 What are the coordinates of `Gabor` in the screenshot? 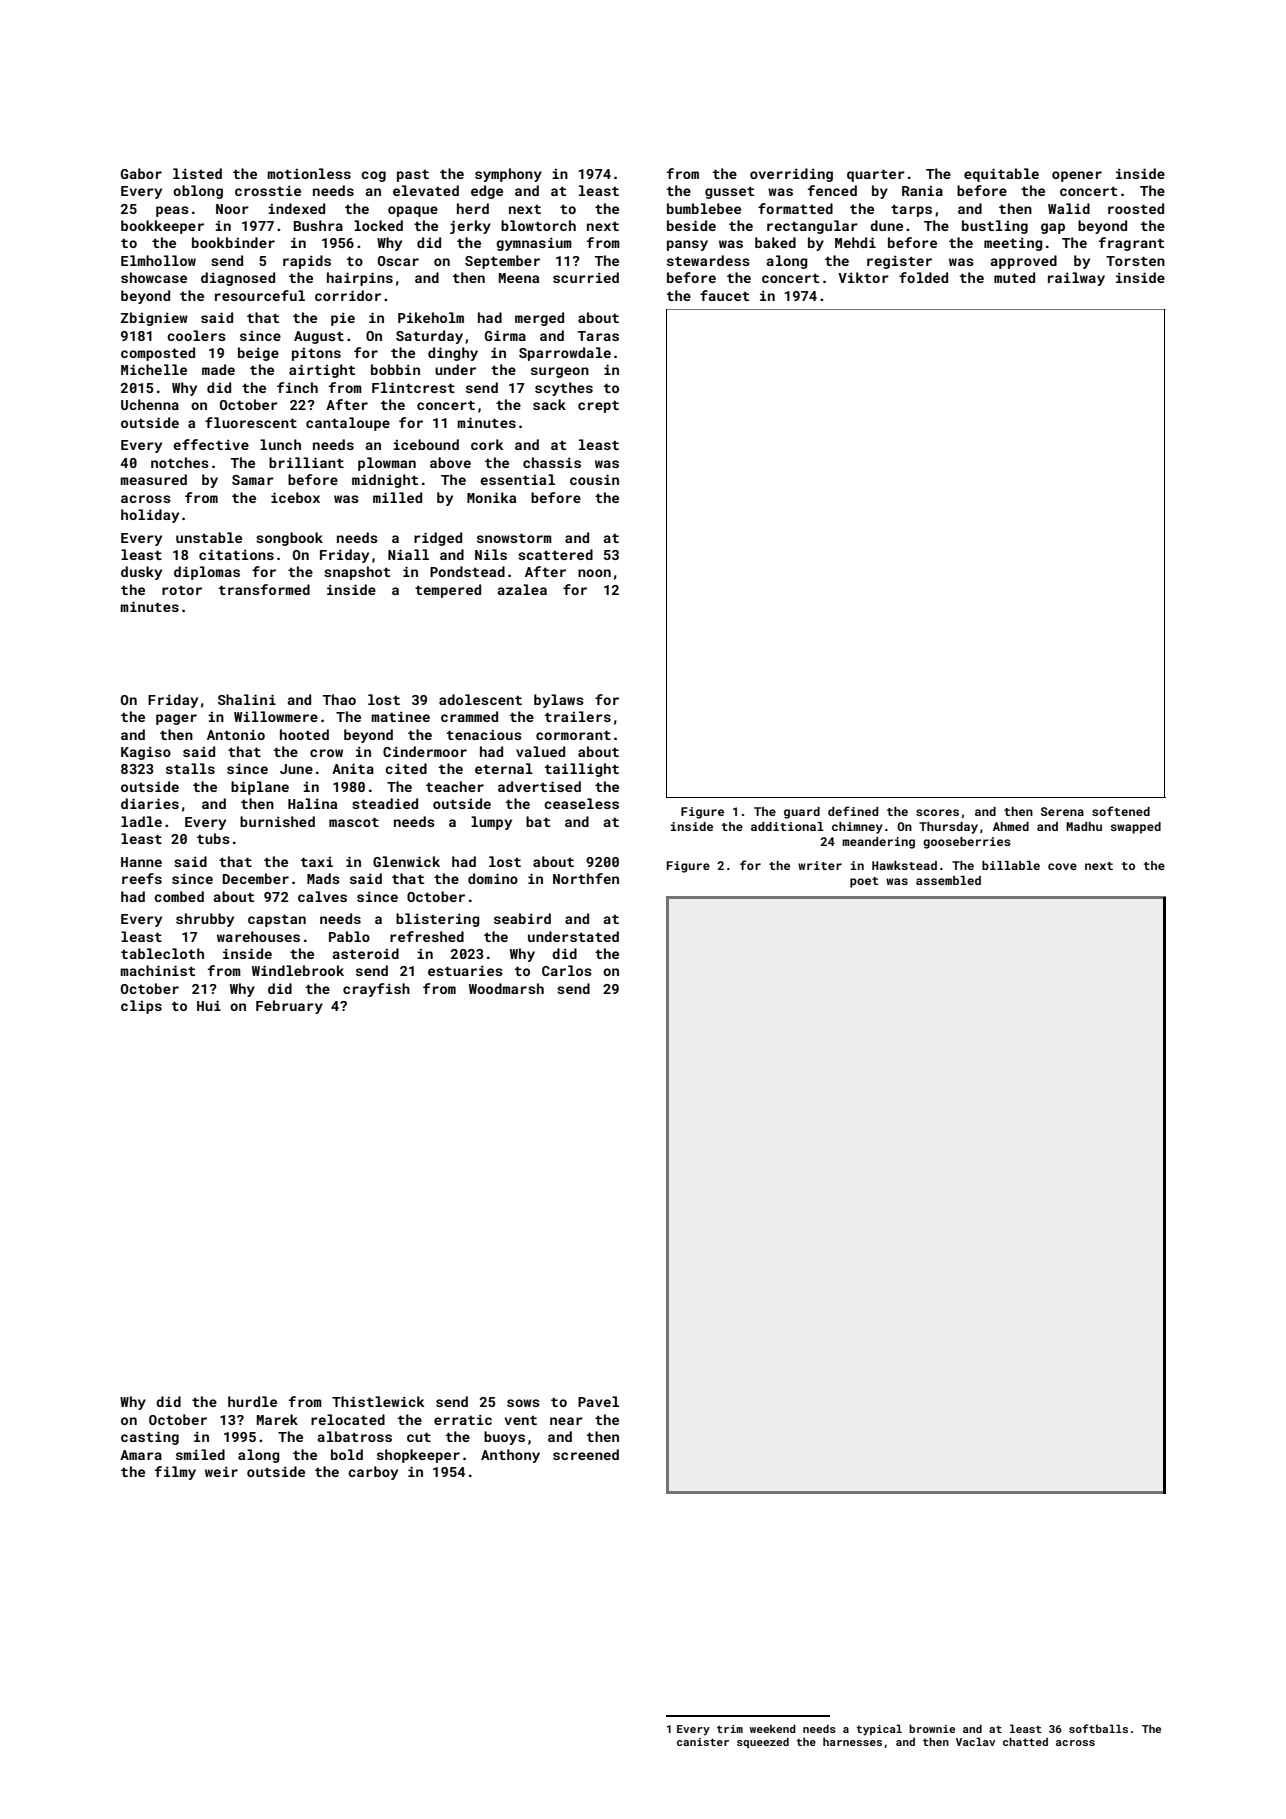 It's located at (141, 173).
